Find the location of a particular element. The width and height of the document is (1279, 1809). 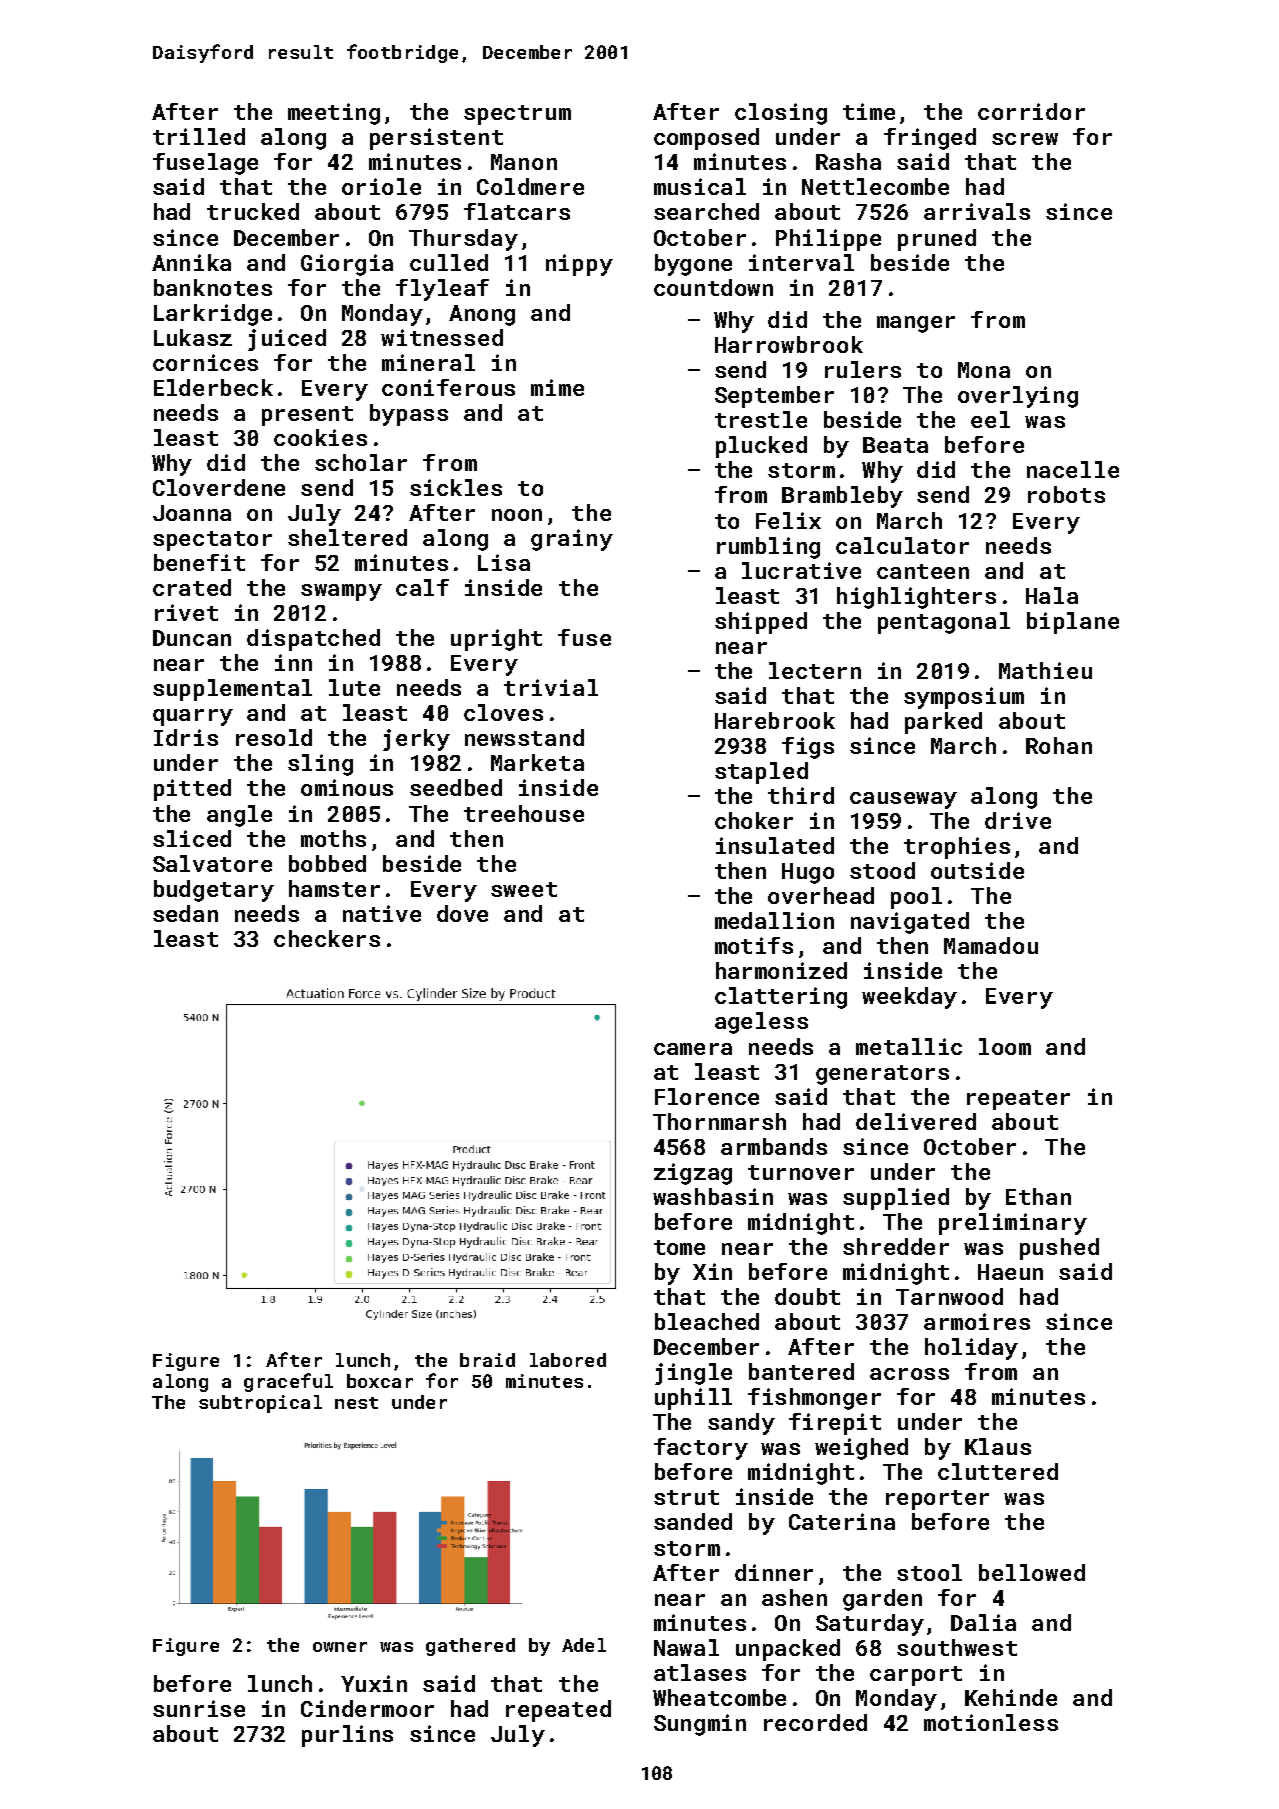

ominous is located at coordinates (347, 787).
